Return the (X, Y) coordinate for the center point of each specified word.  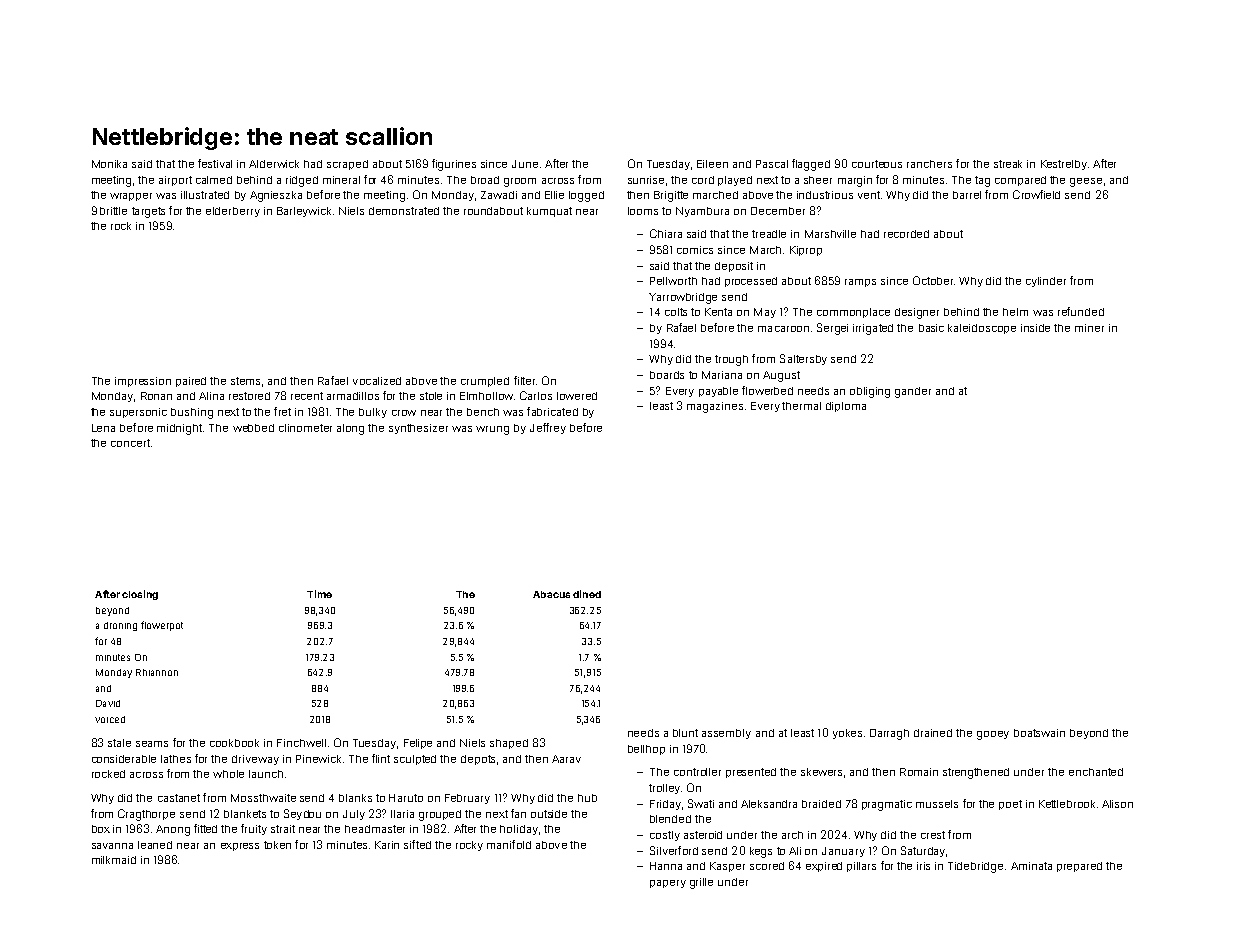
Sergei (832, 329)
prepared (1079, 867)
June (525, 164)
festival (215, 163)
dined (587, 594)
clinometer (305, 428)
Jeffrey (548, 428)
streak (1008, 164)
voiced (110, 719)
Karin (387, 845)
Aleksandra (769, 804)
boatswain (1039, 733)
